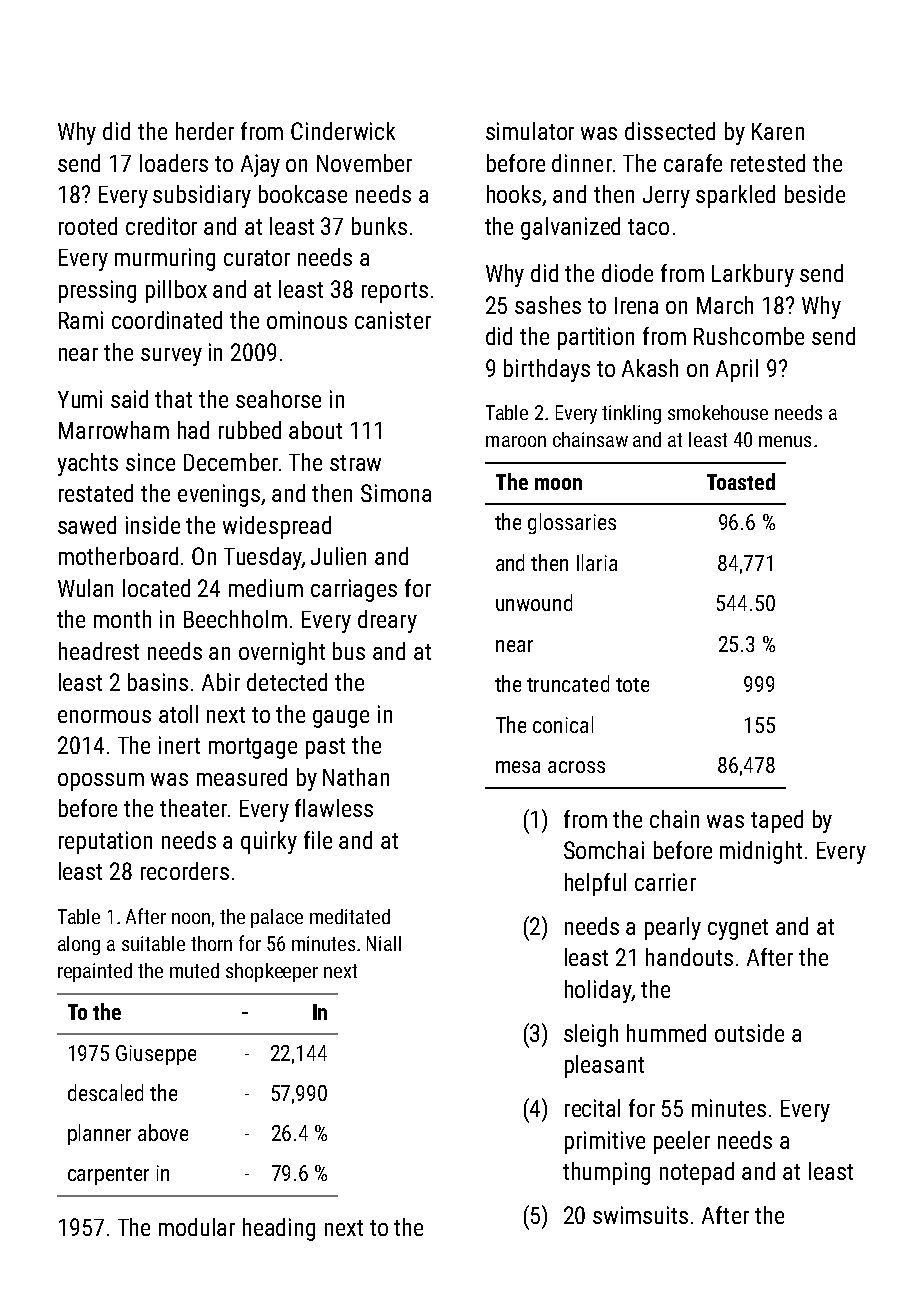  I want to click on Tuesday, so click(263, 558).
